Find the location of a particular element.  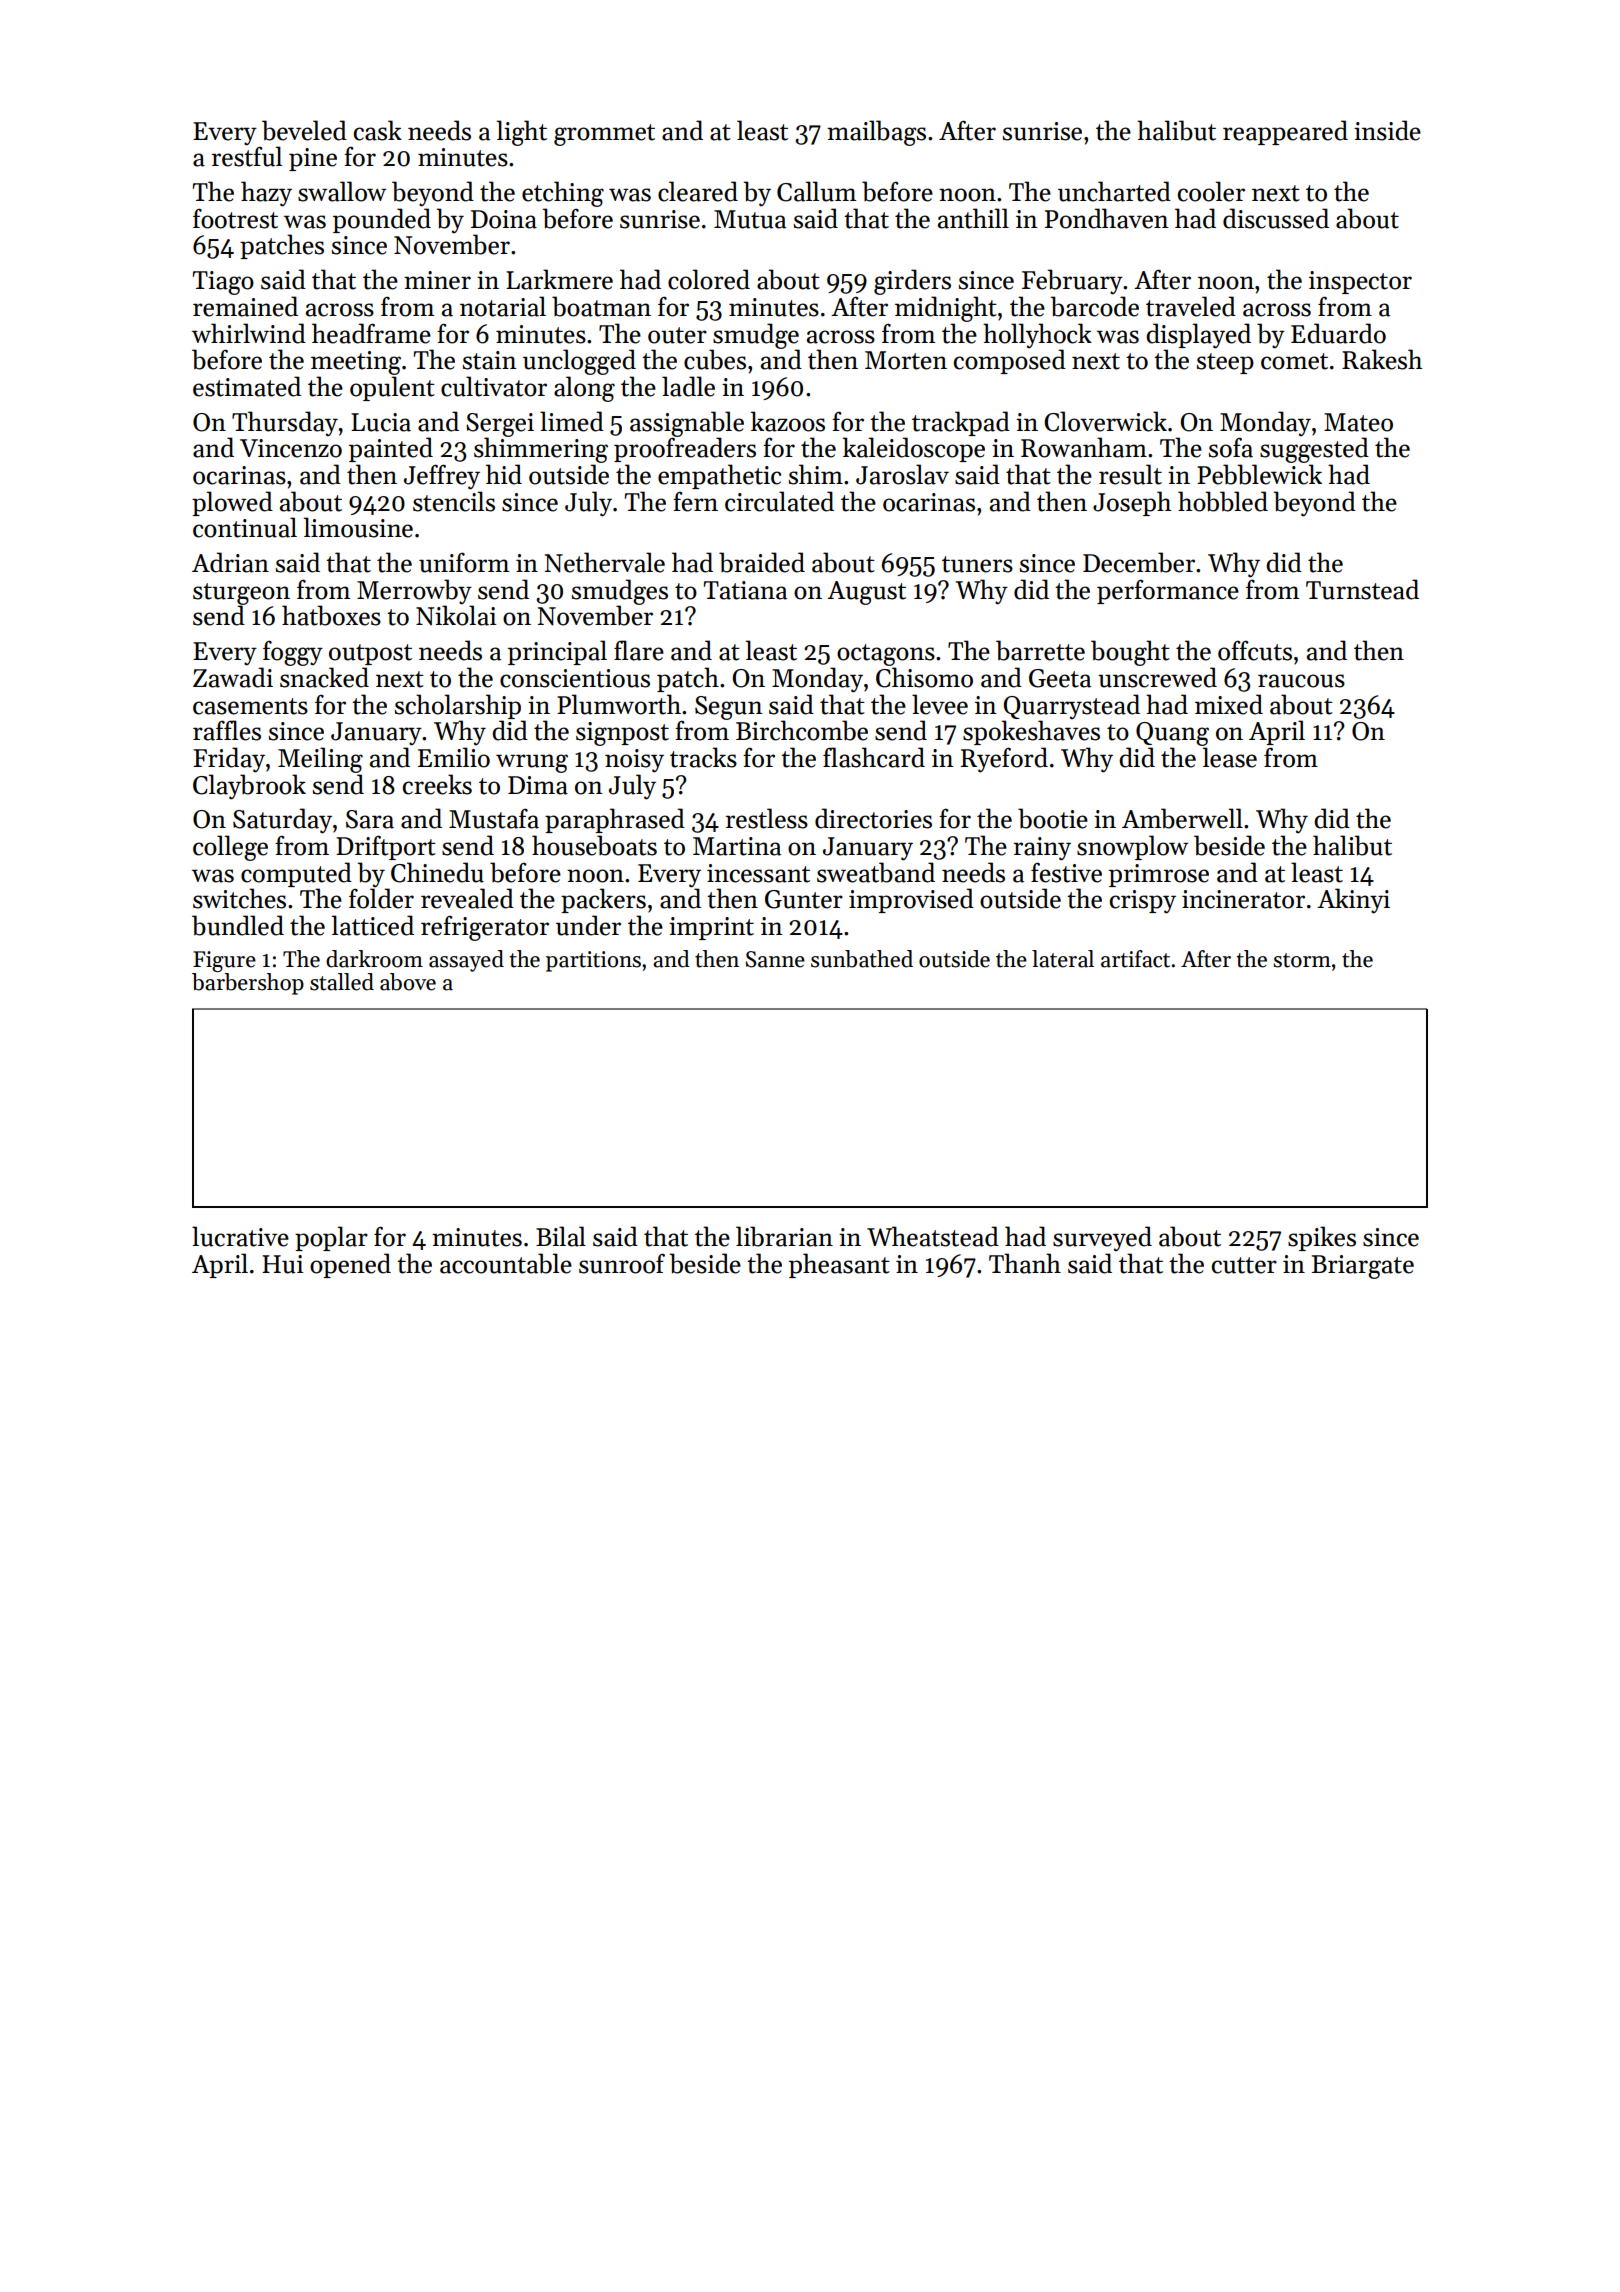

cutter is located at coordinates (1244, 1265).
